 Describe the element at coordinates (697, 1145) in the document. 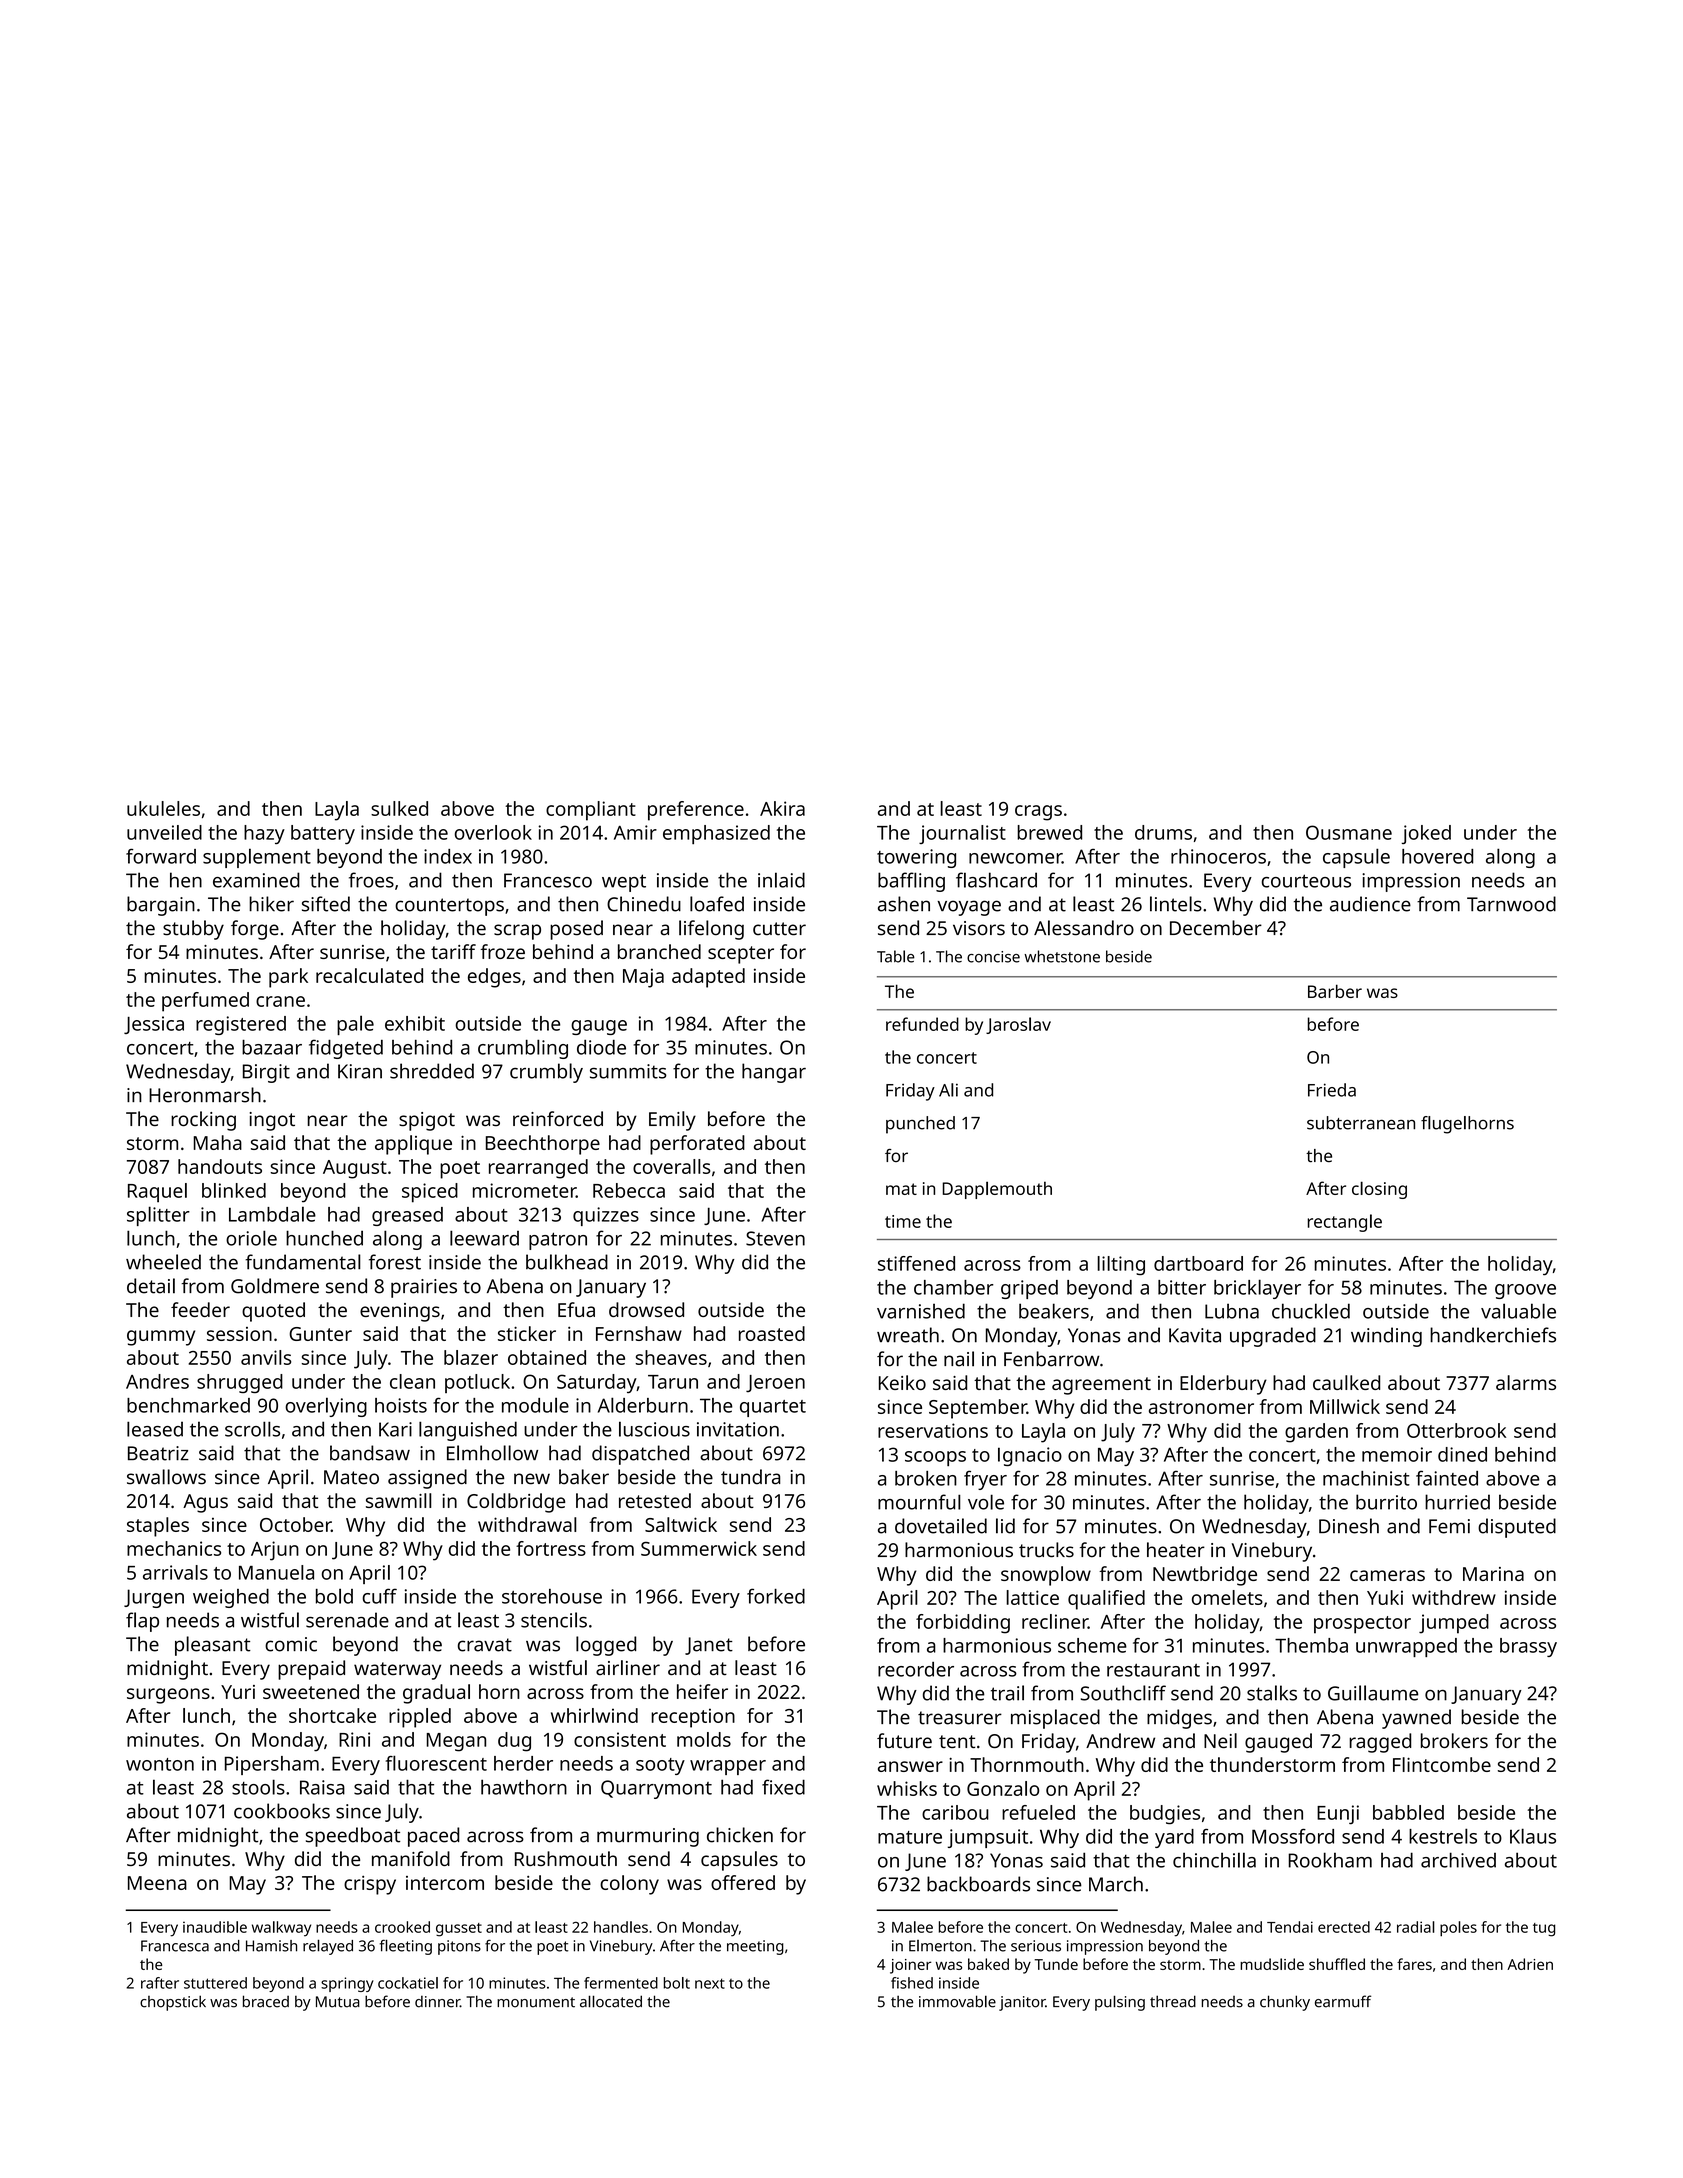

I see `perforated` at that location.
